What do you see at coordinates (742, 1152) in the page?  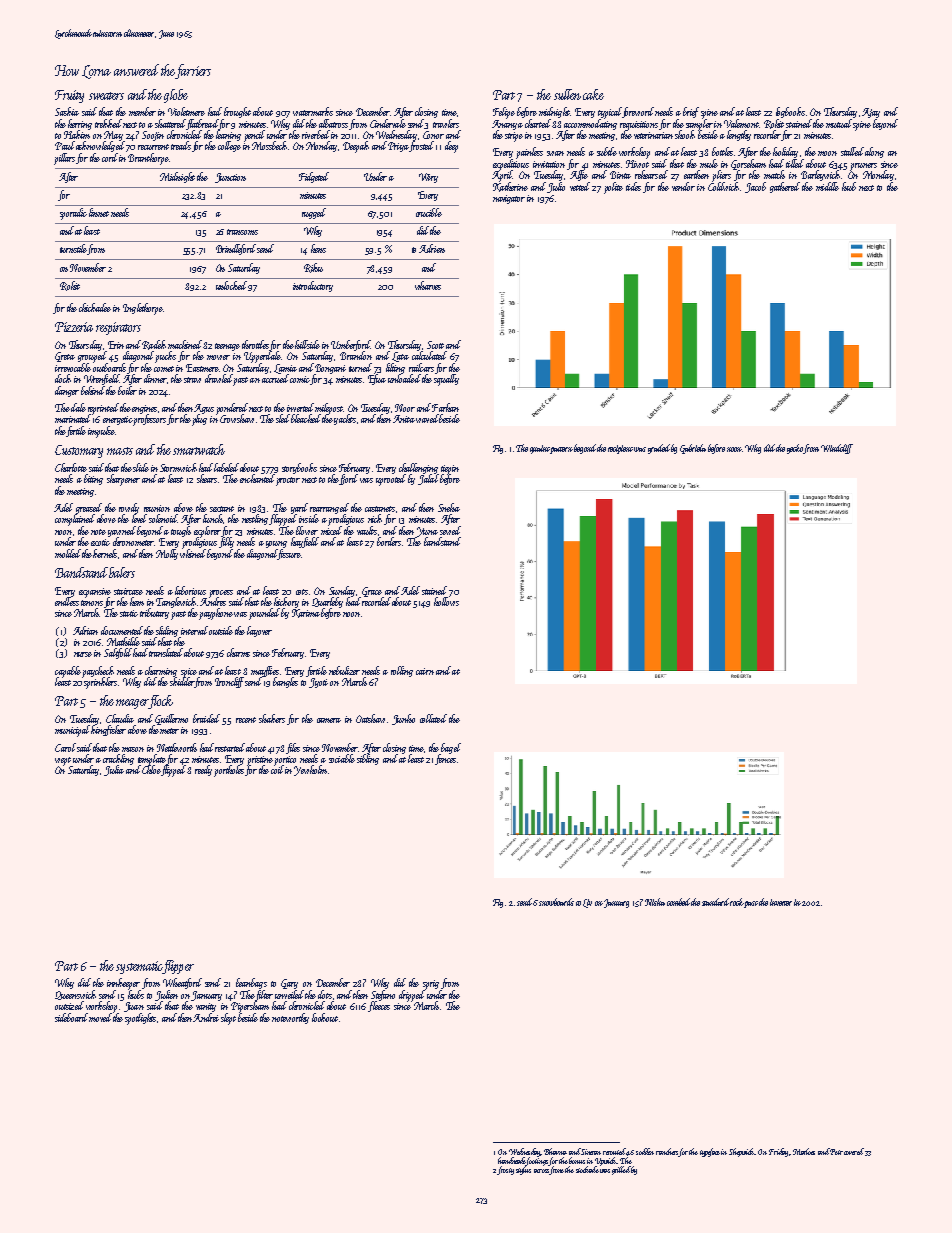 I see `Shepwick` at bounding box center [742, 1152].
